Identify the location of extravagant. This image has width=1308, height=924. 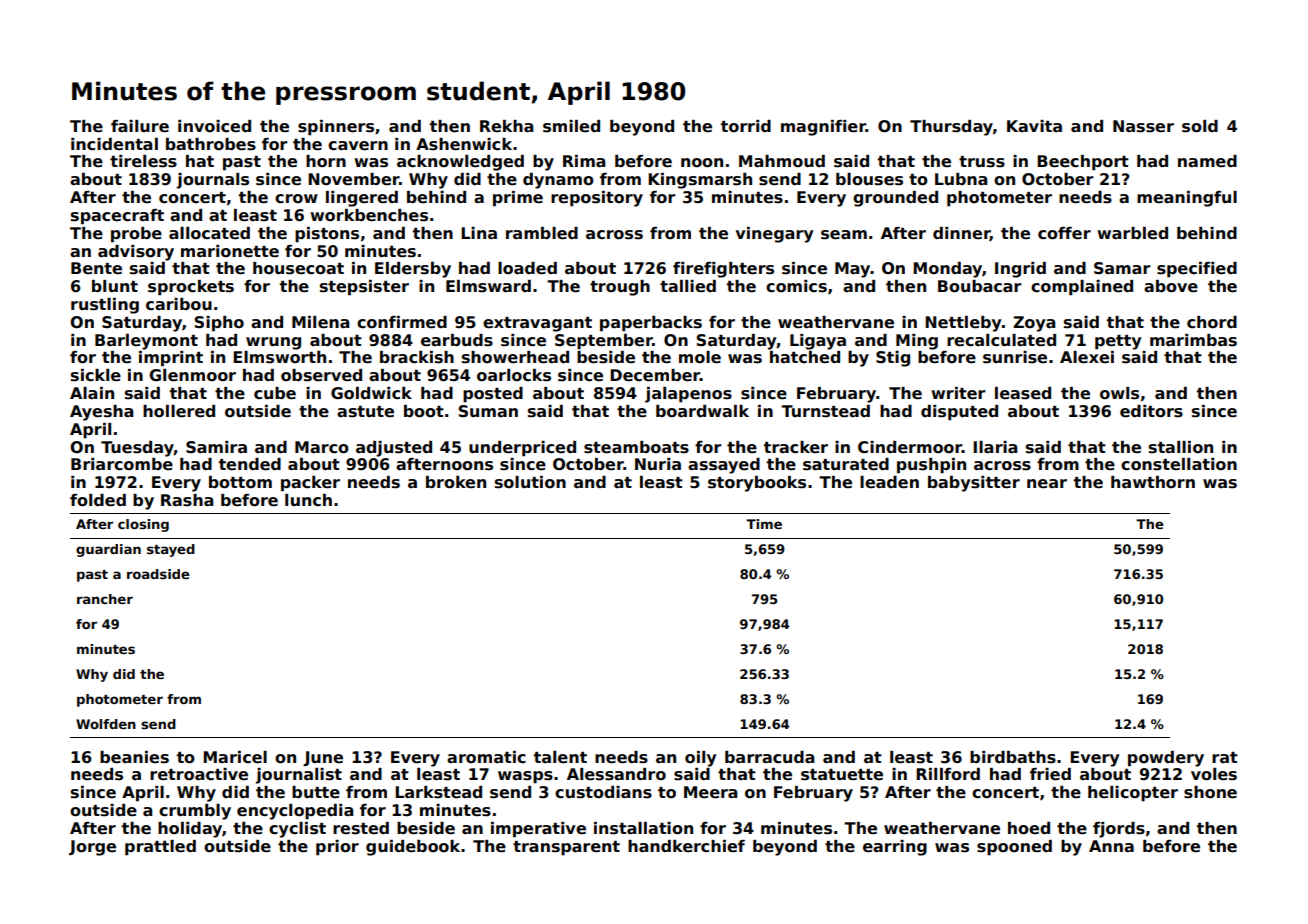
(537, 324).
